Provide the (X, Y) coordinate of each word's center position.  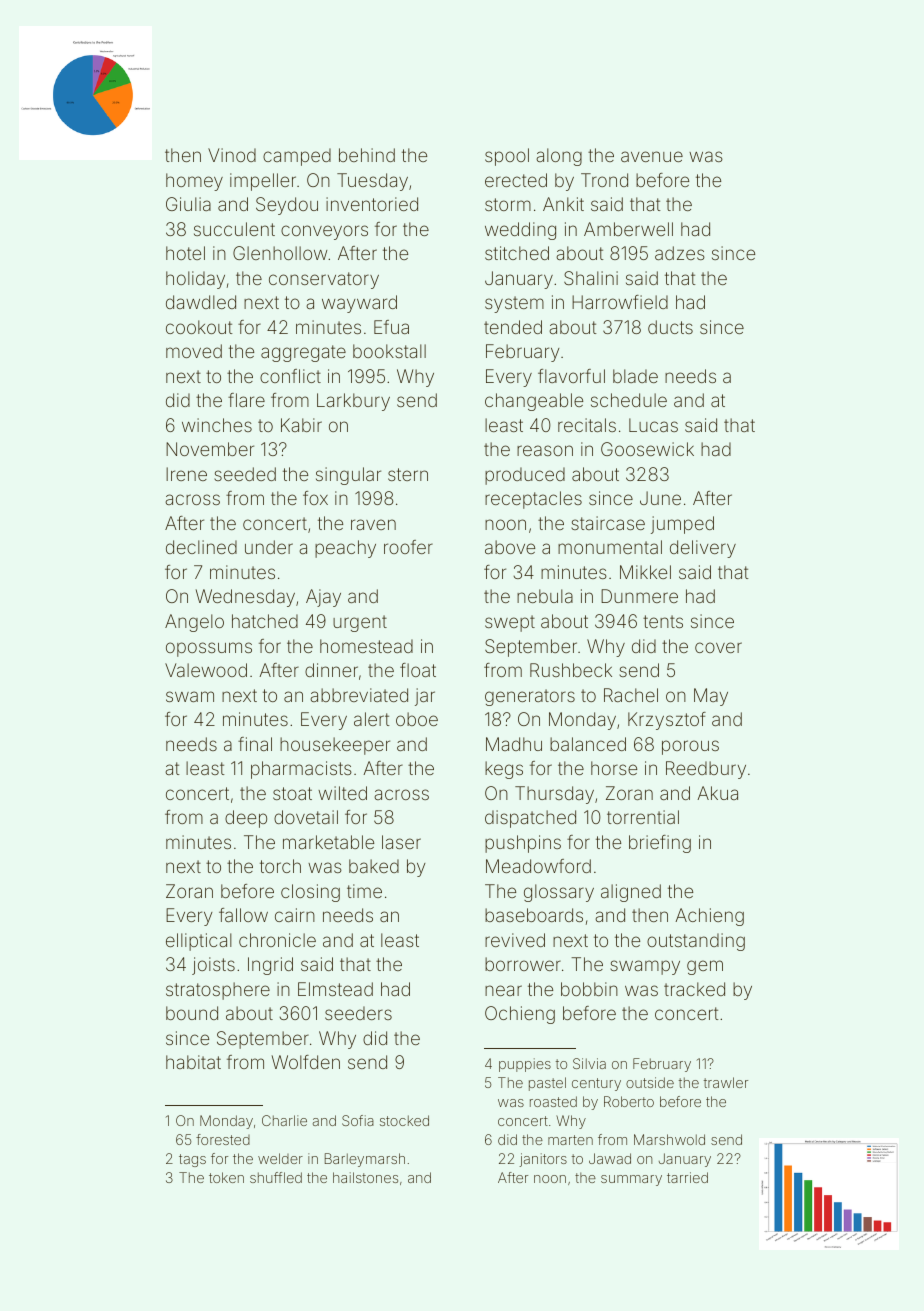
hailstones (365, 1177)
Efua (391, 327)
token (226, 1177)
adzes (680, 253)
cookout (199, 327)
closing (310, 893)
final (255, 744)
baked (374, 866)
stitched (517, 253)
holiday (195, 280)
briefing (660, 844)
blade (635, 376)
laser (401, 842)
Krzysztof (667, 721)
